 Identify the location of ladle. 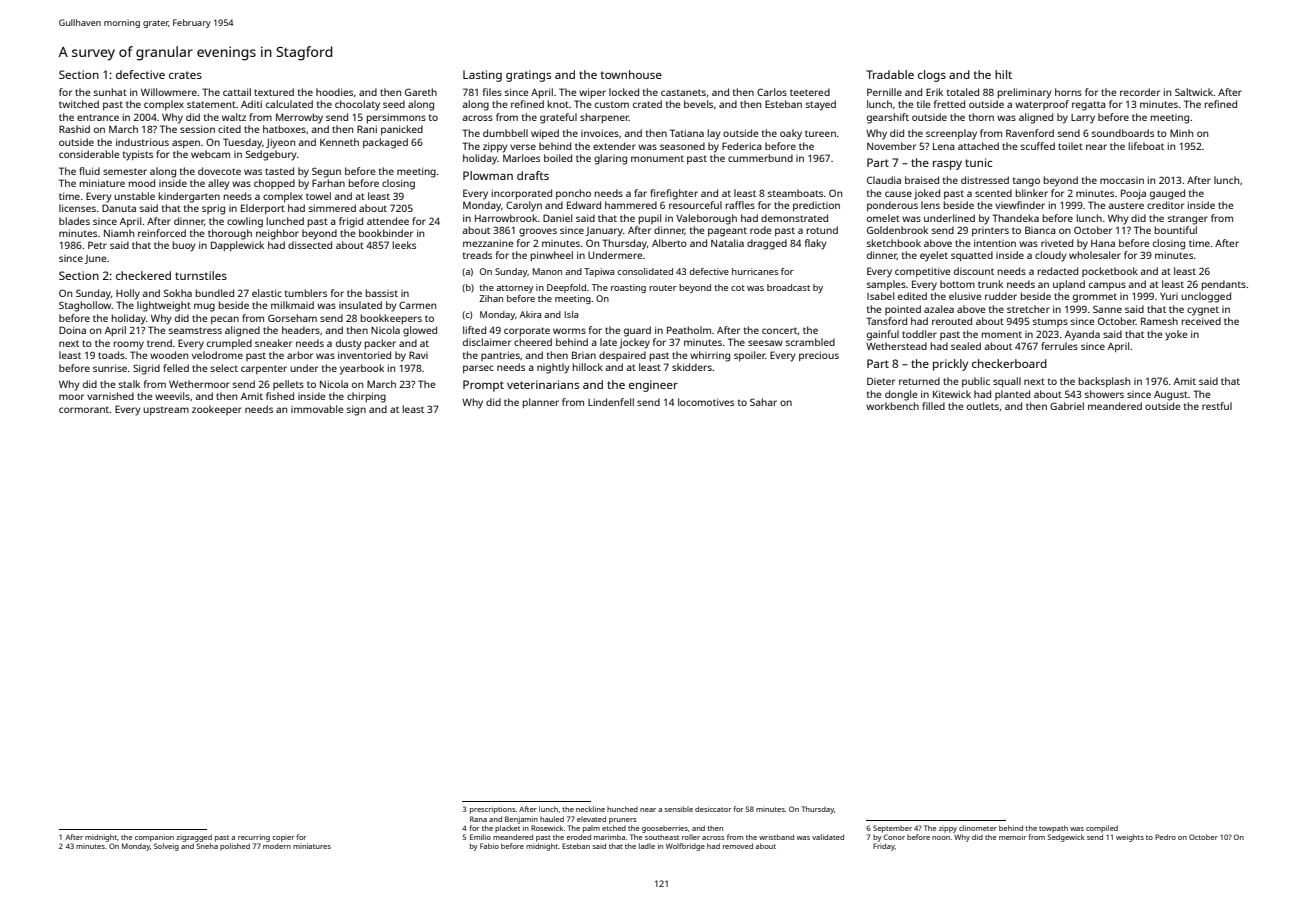
(647, 846).
